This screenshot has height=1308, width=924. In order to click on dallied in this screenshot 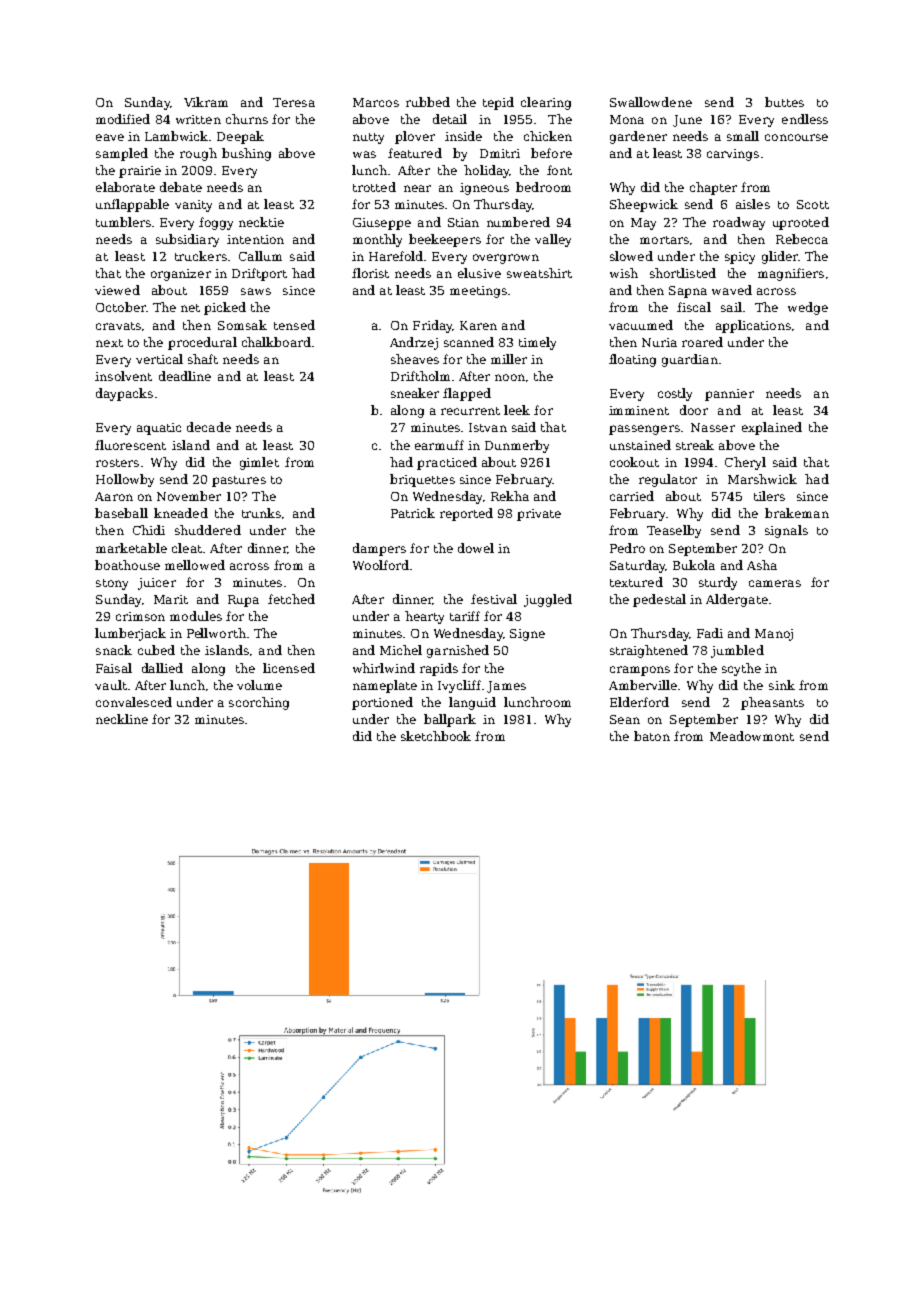, I will do `click(162, 668)`.
